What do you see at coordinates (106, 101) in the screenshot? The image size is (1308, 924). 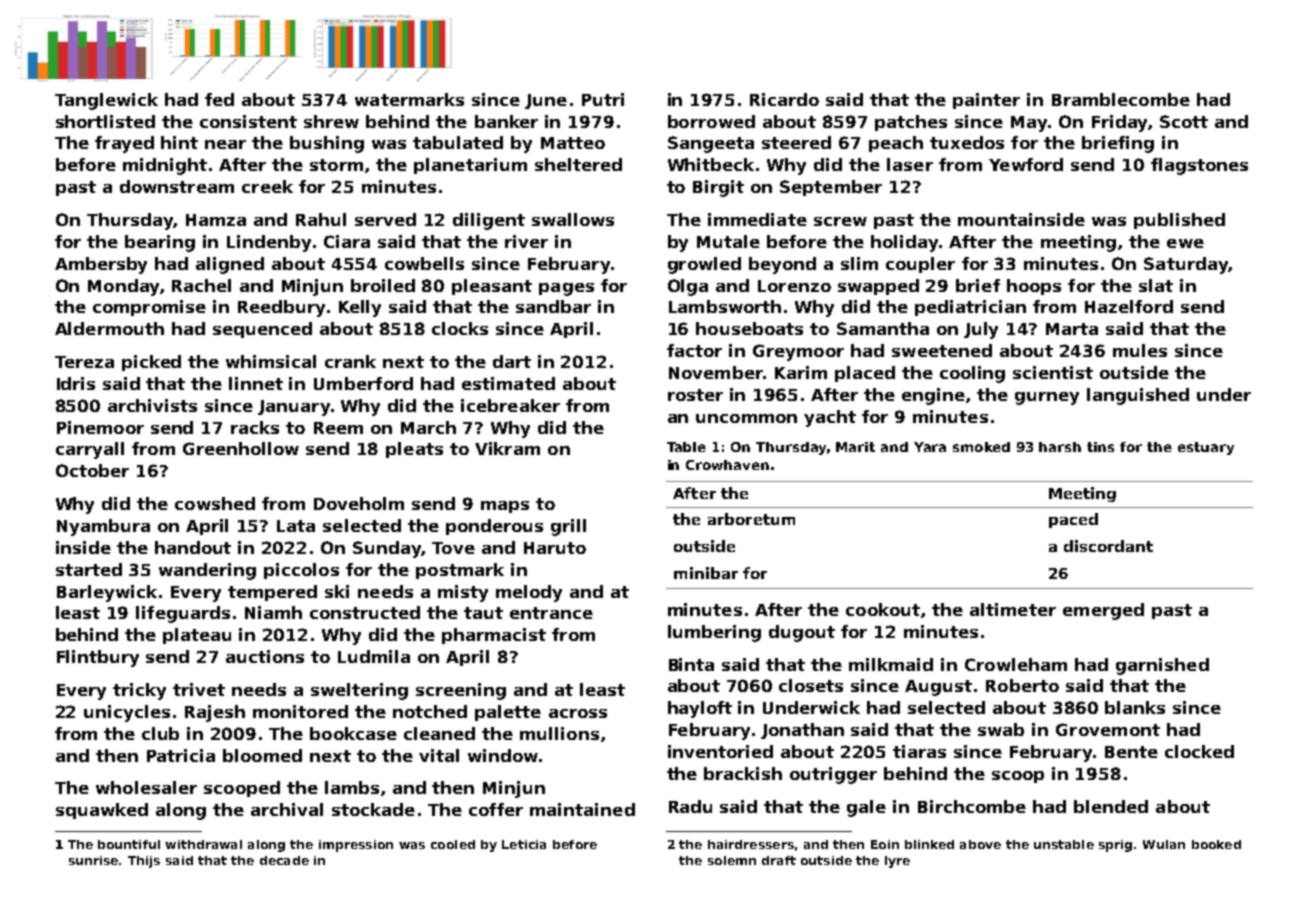 I see `Tanglewick` at bounding box center [106, 101].
